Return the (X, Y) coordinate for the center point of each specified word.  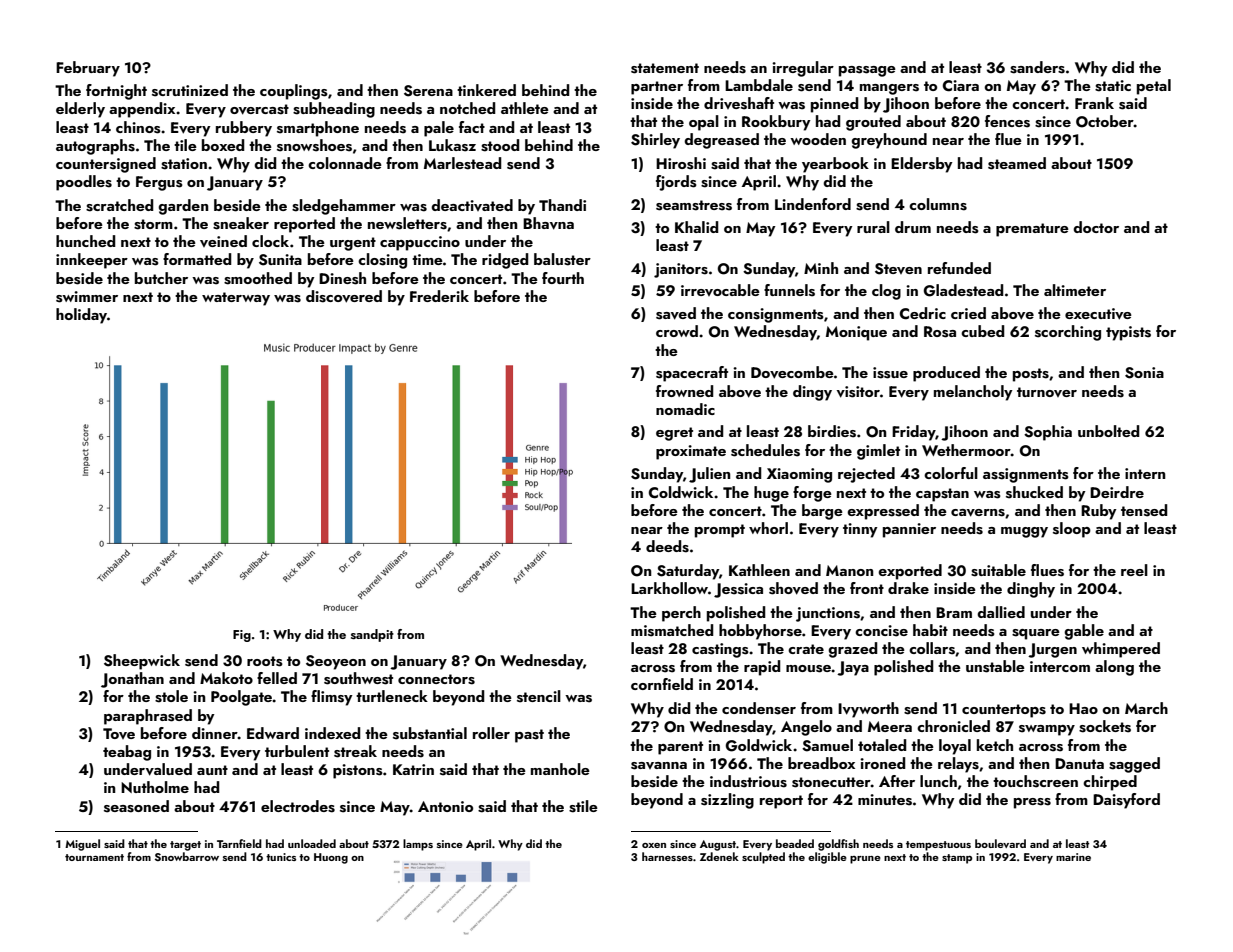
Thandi (562, 205)
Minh (821, 268)
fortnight (116, 92)
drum (913, 227)
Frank (1094, 103)
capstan (942, 495)
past (529, 736)
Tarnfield (239, 843)
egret (674, 434)
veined (223, 241)
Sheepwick (142, 662)
